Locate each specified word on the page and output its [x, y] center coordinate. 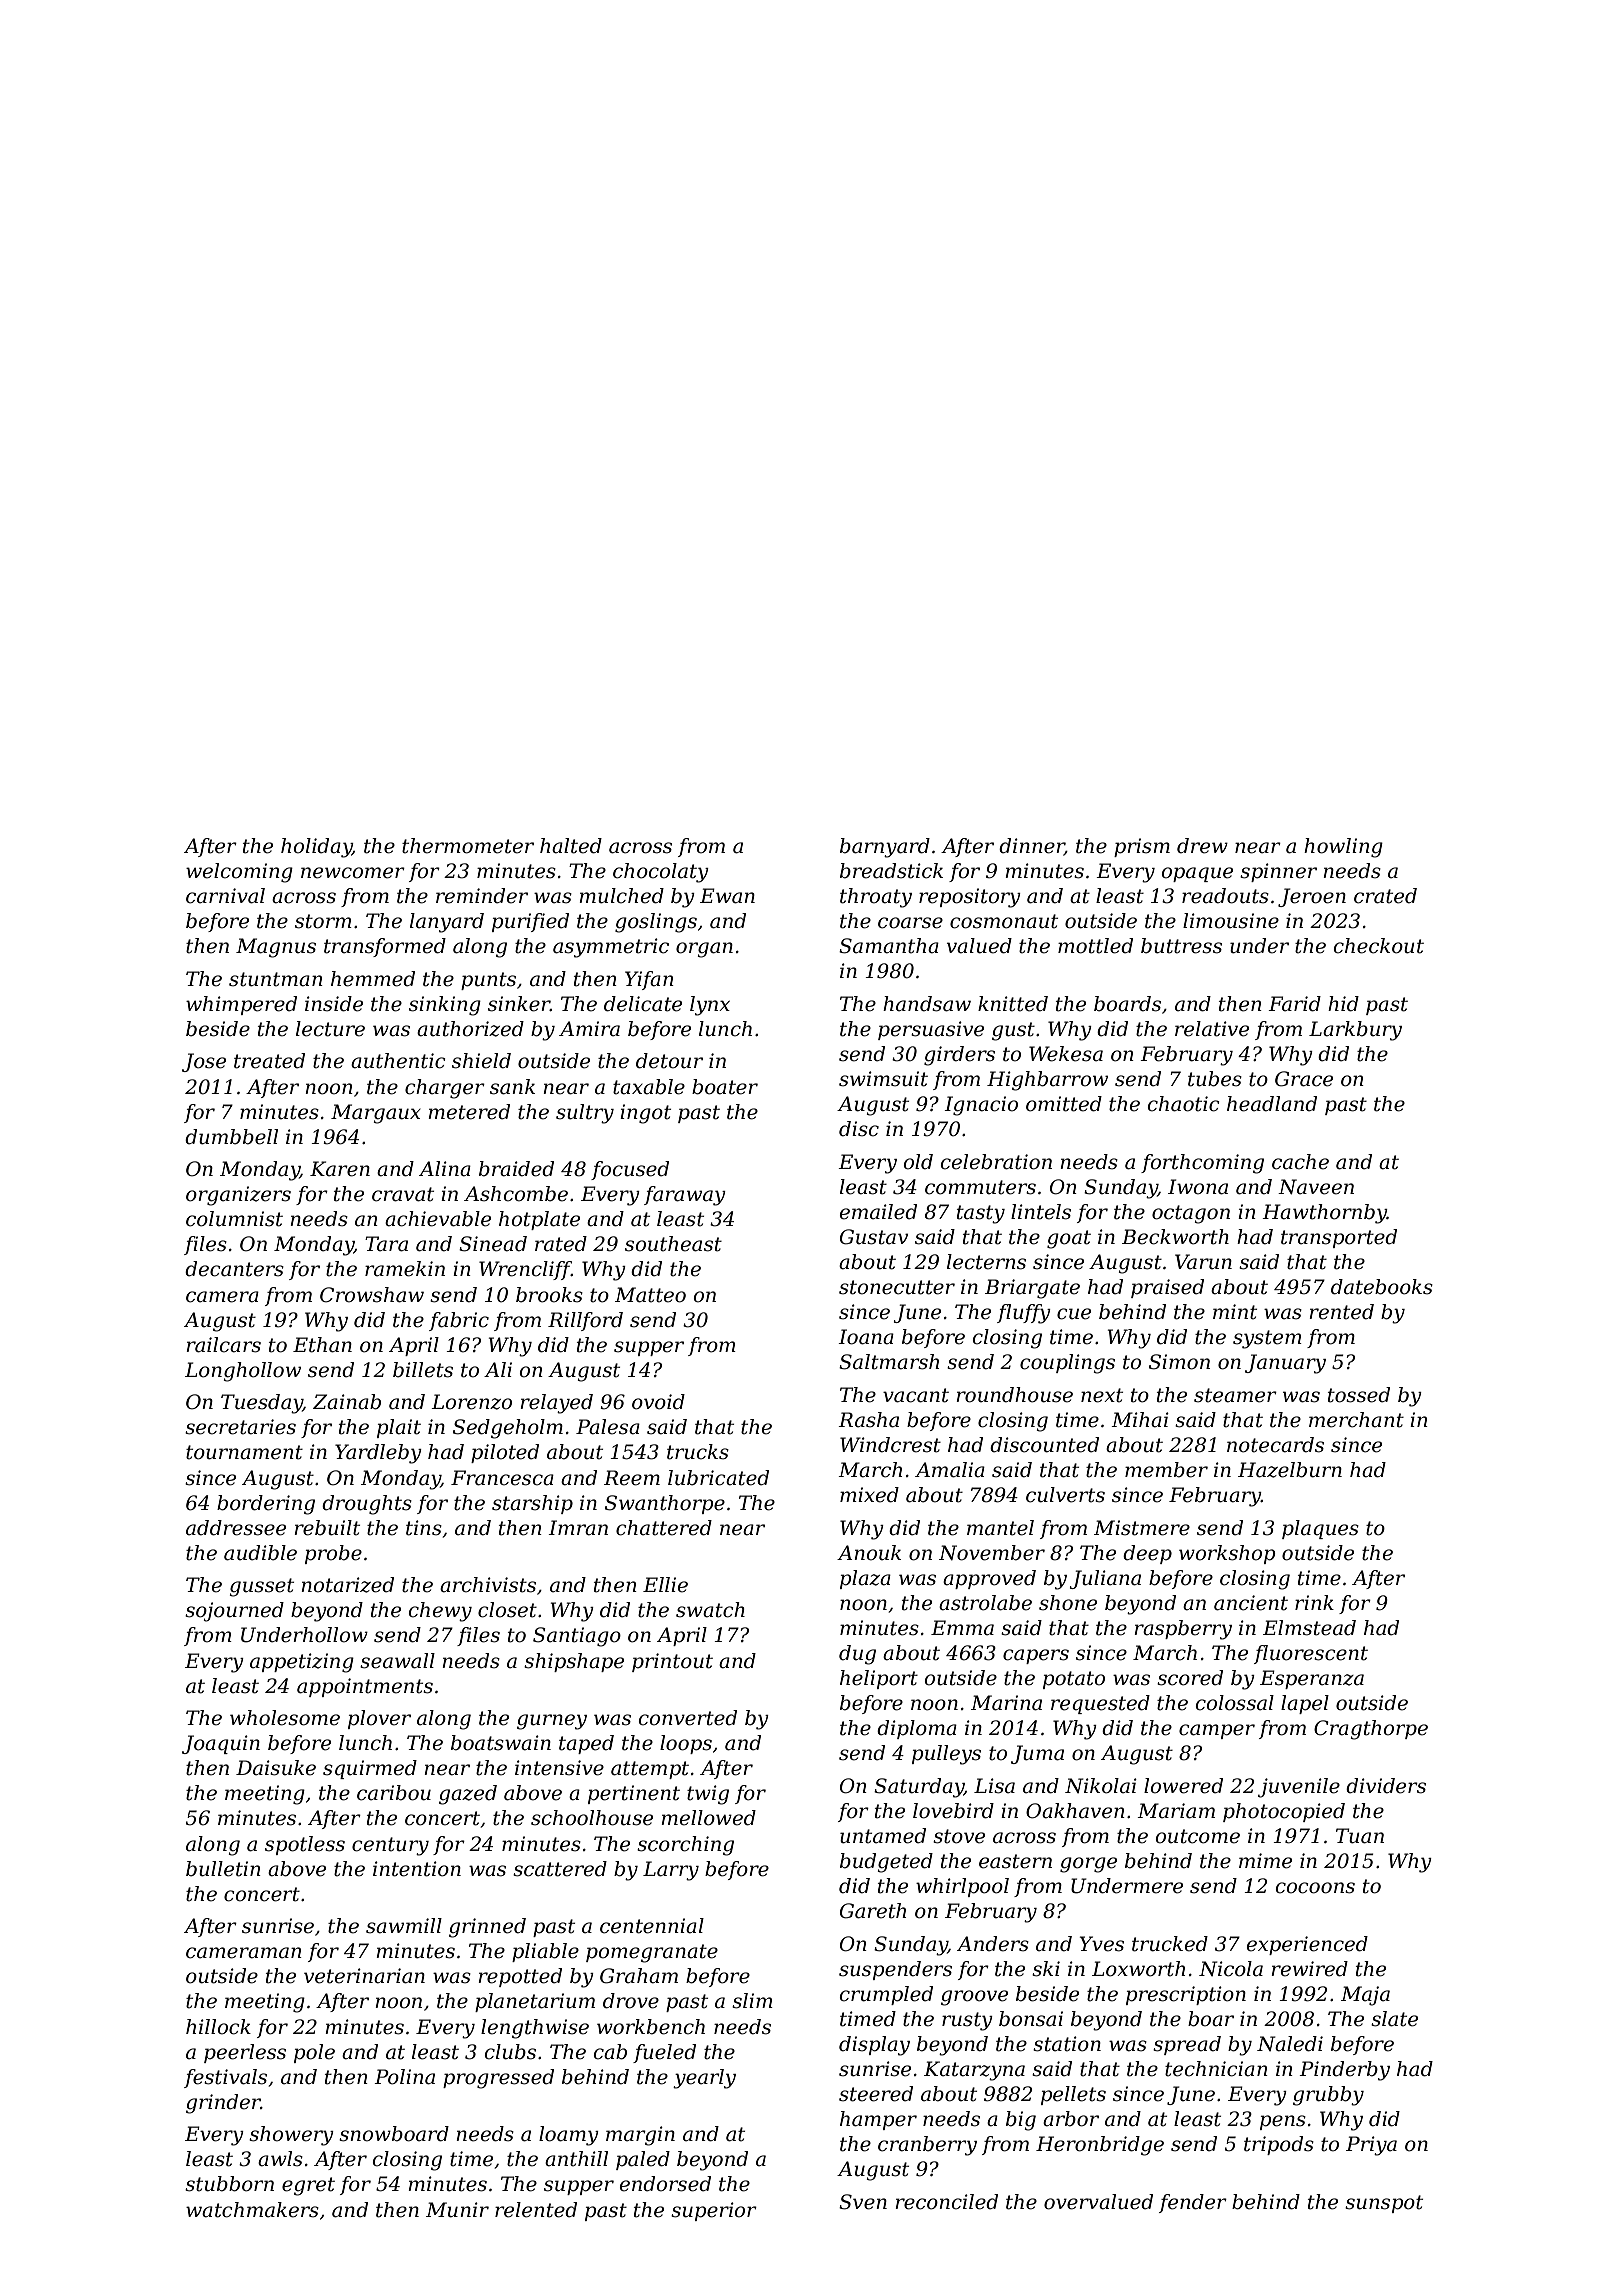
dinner [1032, 847]
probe [333, 1554]
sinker [519, 1004]
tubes [1215, 1079]
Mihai [1140, 1420]
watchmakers [252, 2210]
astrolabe [985, 1603]
